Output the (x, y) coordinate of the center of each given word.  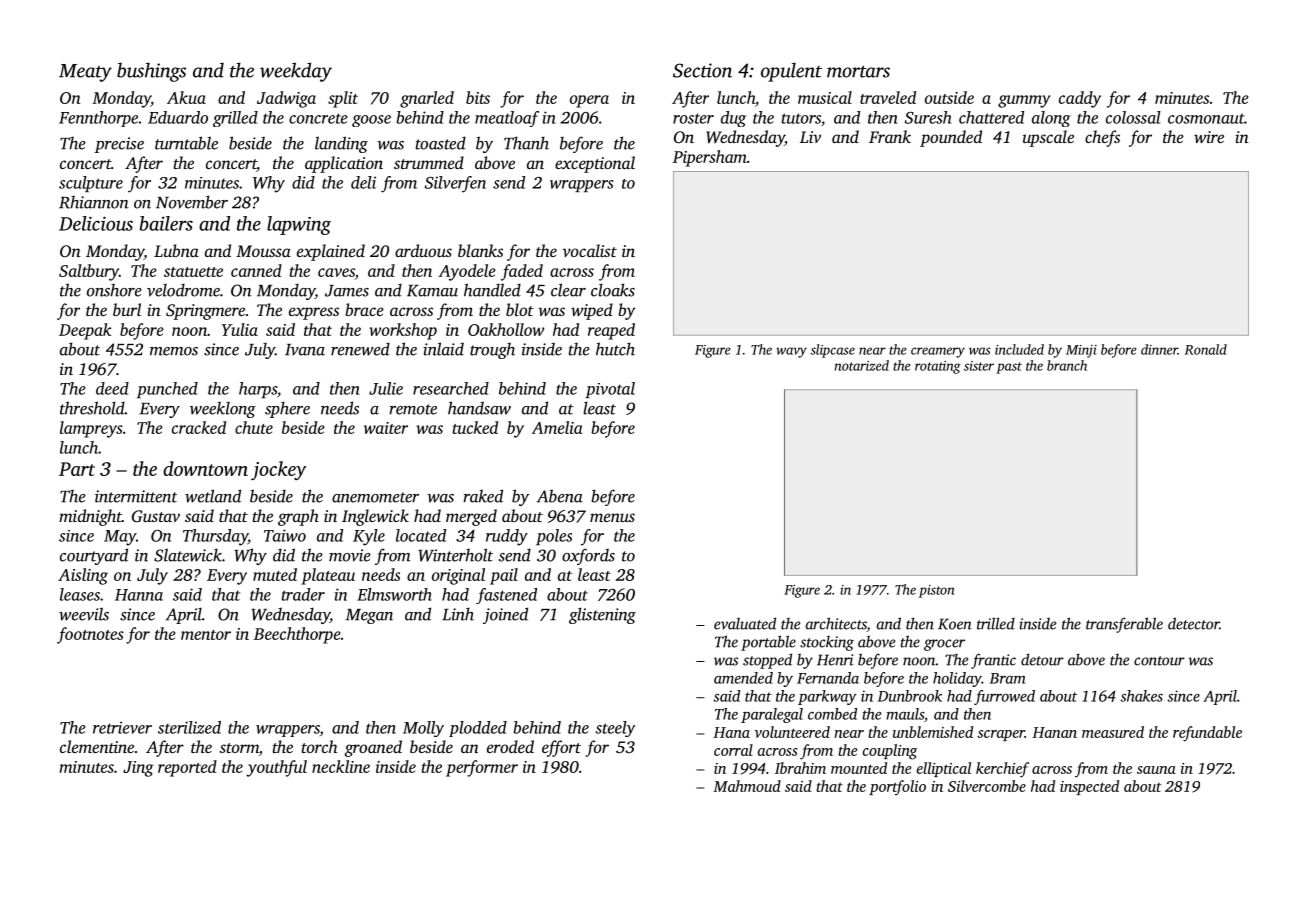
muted (275, 574)
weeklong (223, 409)
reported (187, 768)
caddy (1080, 99)
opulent (791, 72)
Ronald (1206, 349)
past (1009, 368)
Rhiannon (94, 202)
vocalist (589, 250)
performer (482, 768)
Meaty (85, 73)
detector (1193, 623)
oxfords (588, 556)
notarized (862, 365)
